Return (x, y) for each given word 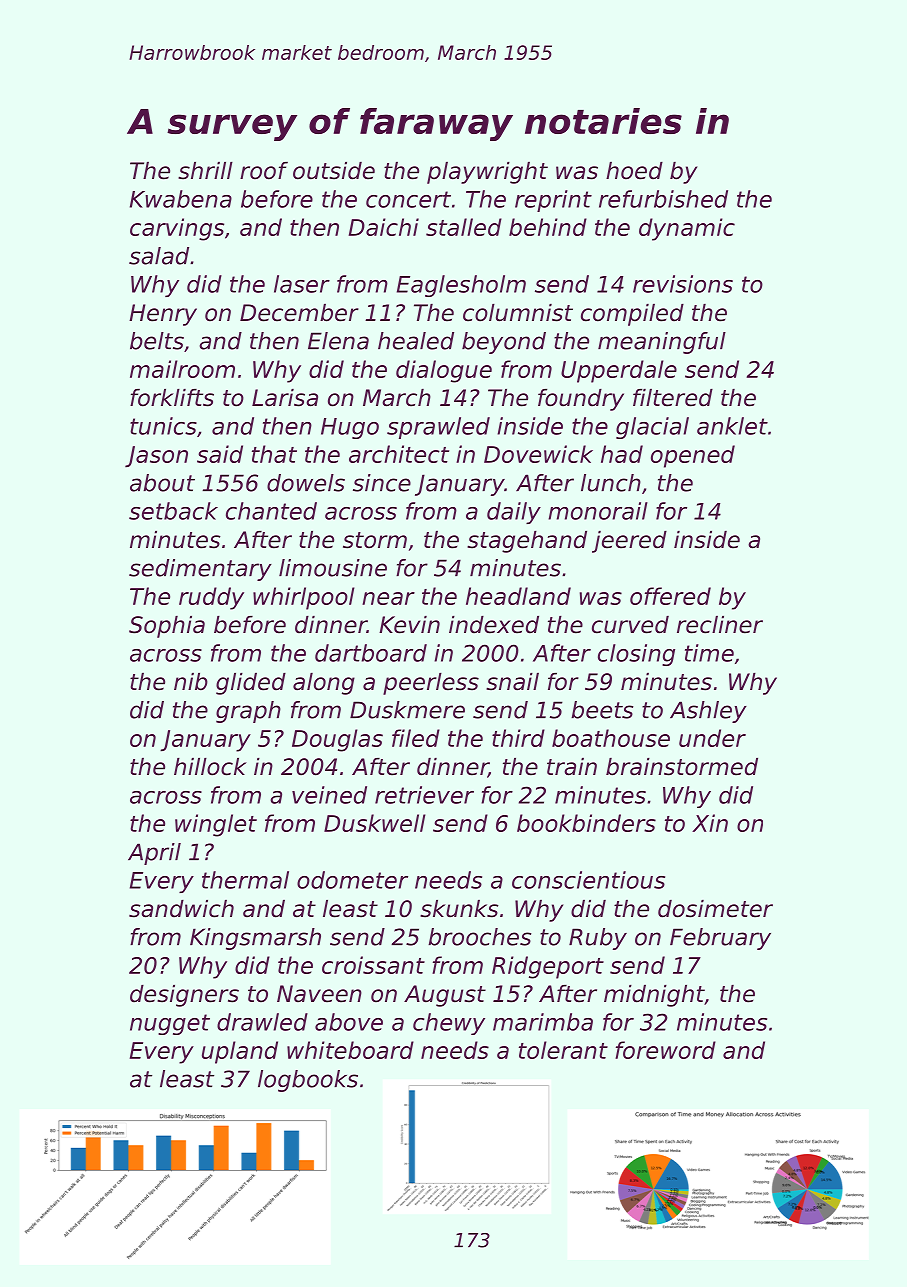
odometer (352, 880)
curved (630, 624)
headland (518, 596)
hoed (634, 170)
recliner (720, 624)
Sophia (167, 626)
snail (512, 681)
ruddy (211, 598)
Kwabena (181, 199)
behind (548, 227)
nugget (170, 1024)
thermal (245, 880)
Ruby (598, 939)
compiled (632, 314)
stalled (464, 227)
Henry (163, 315)
